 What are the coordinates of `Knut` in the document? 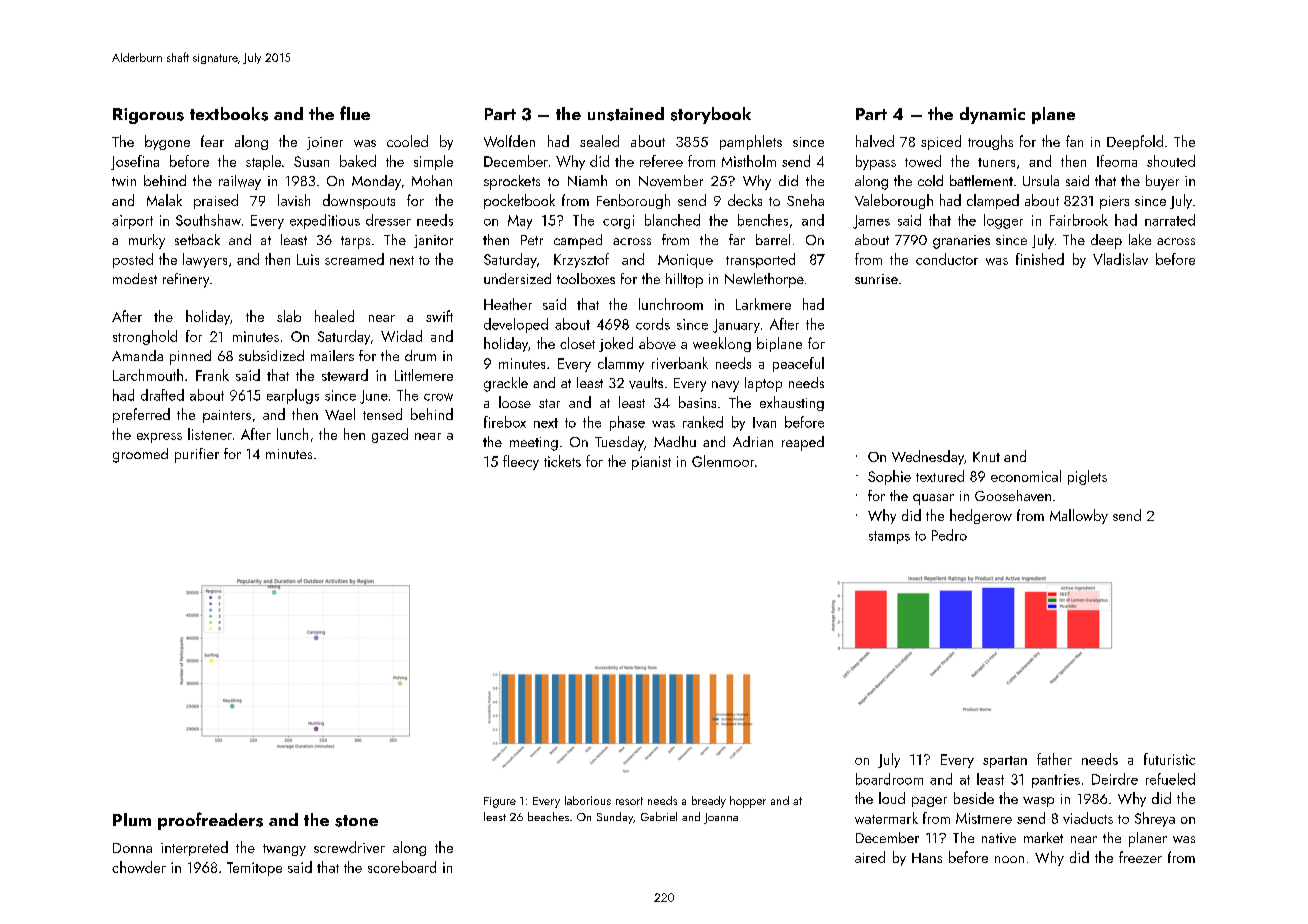 It's located at (986, 457).
